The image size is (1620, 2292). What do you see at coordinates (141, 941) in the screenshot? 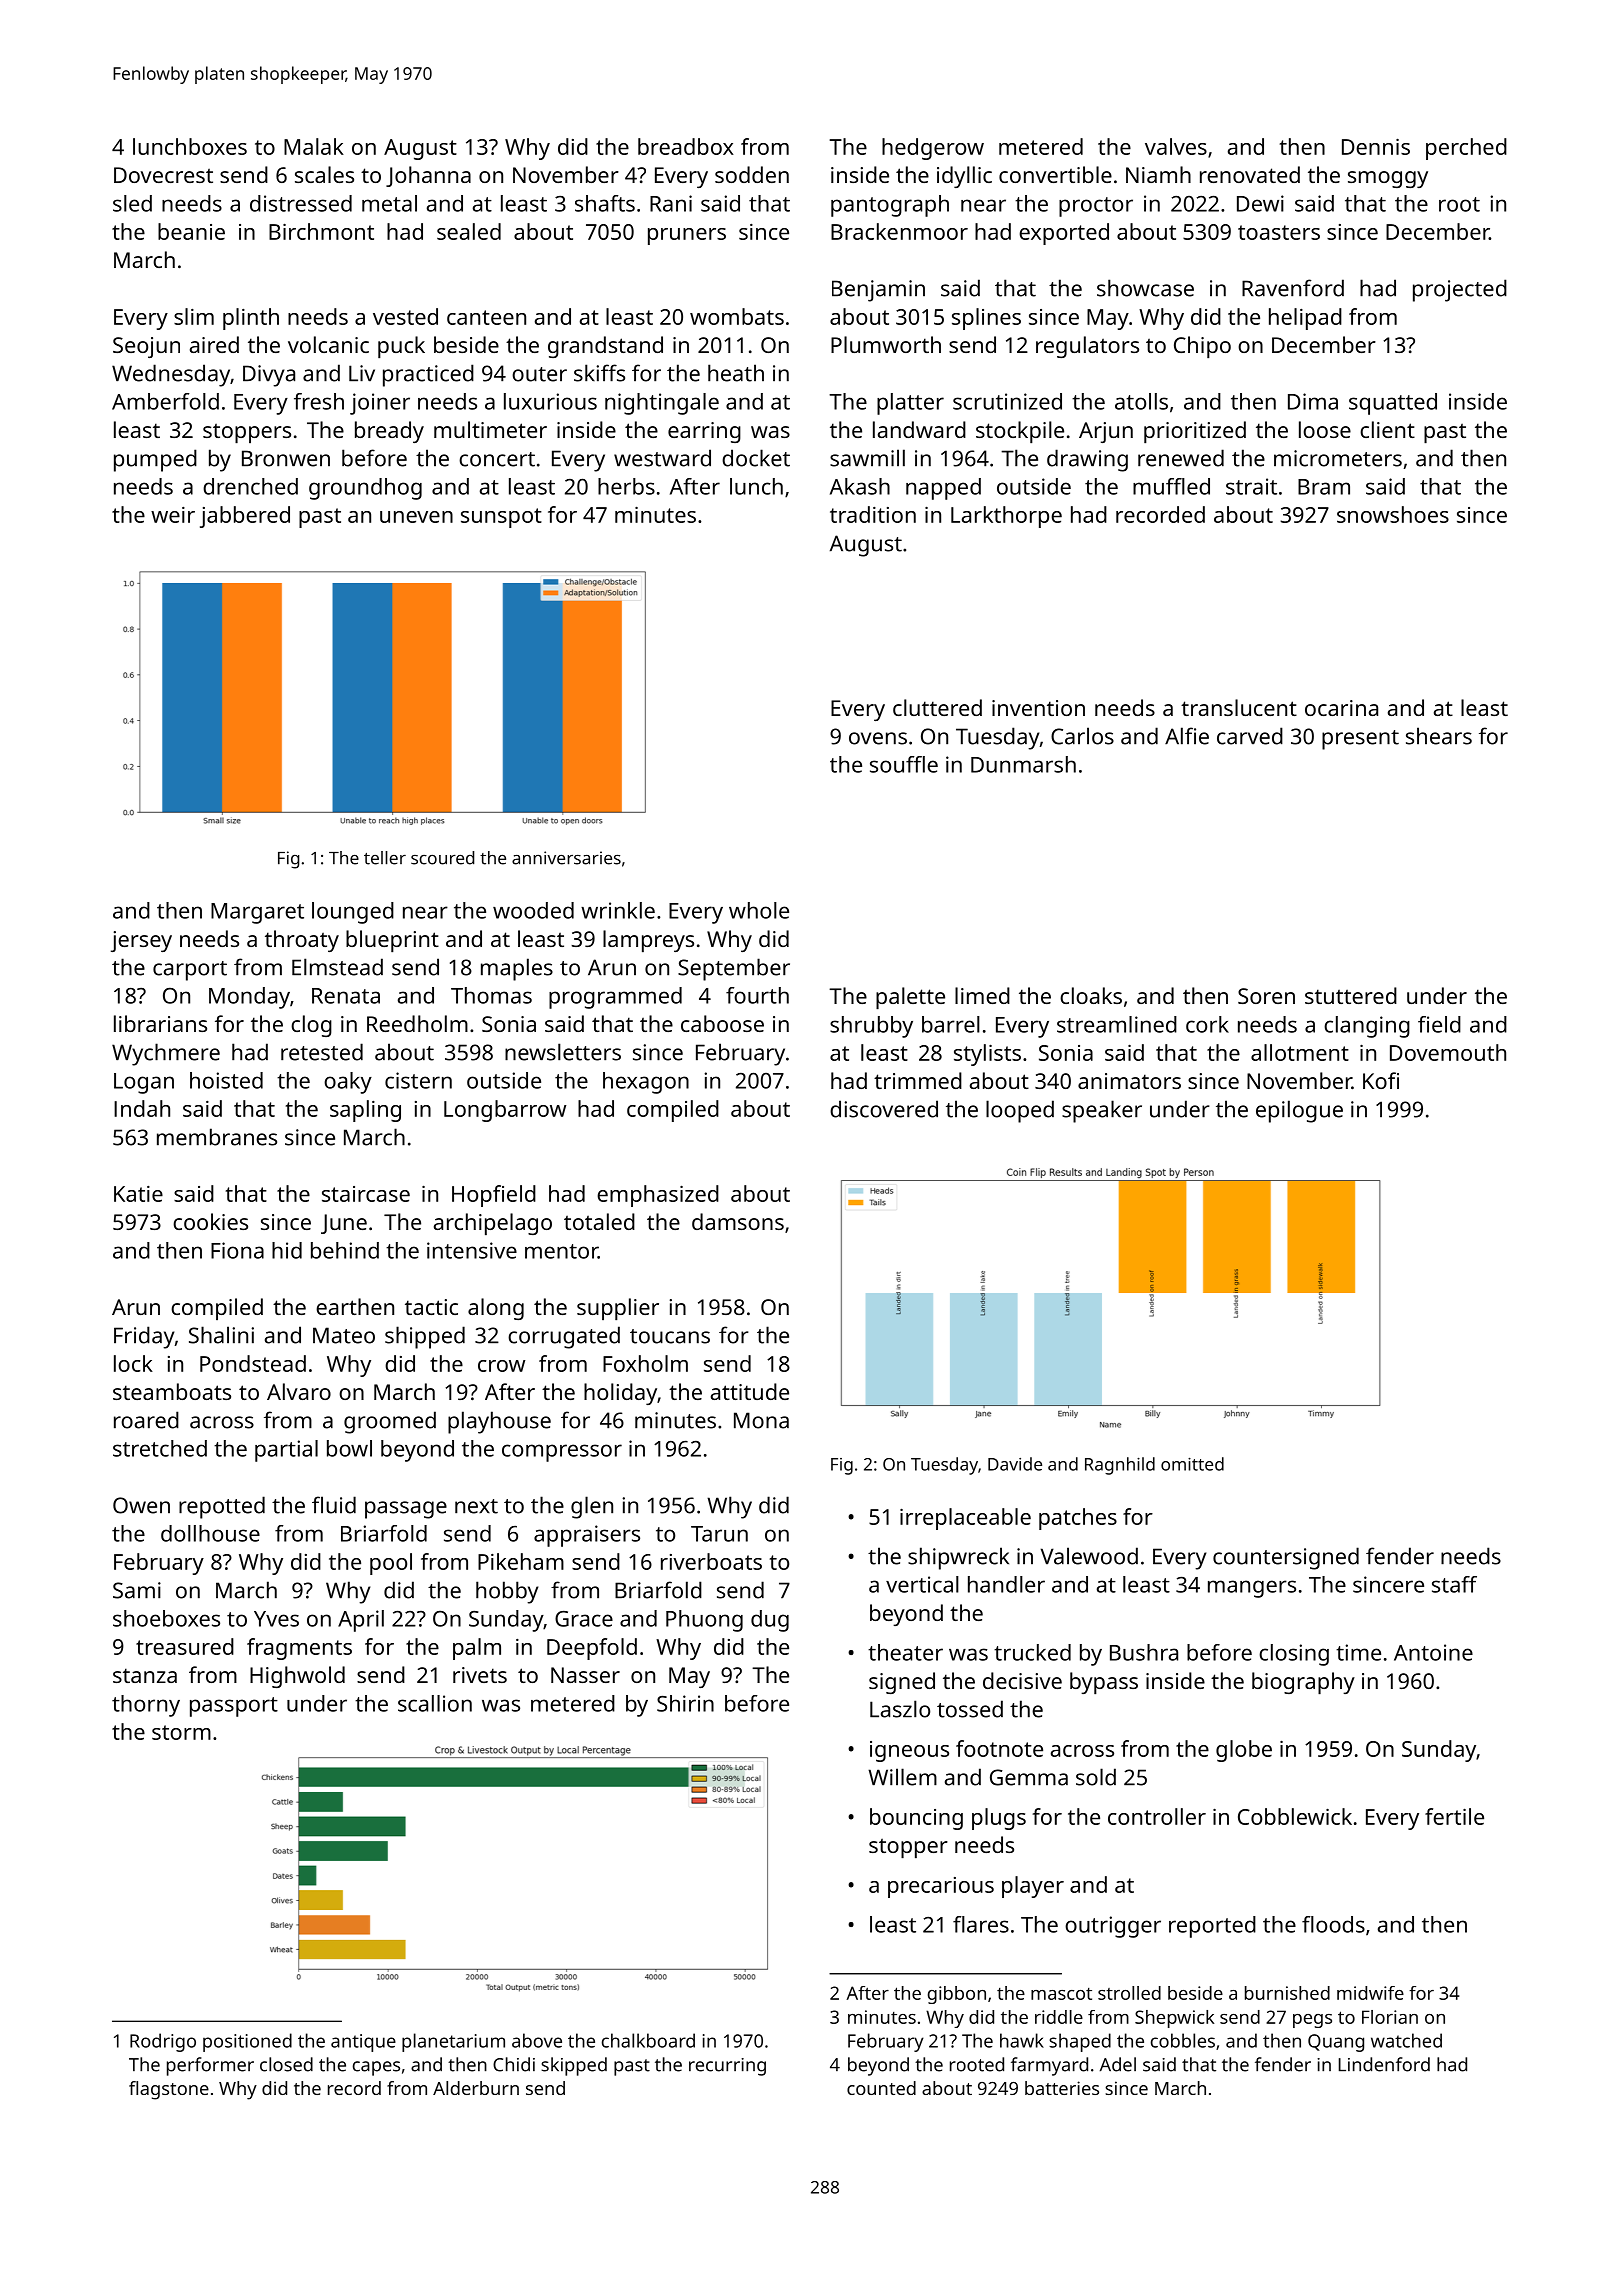
I see `jersey` at bounding box center [141, 941].
